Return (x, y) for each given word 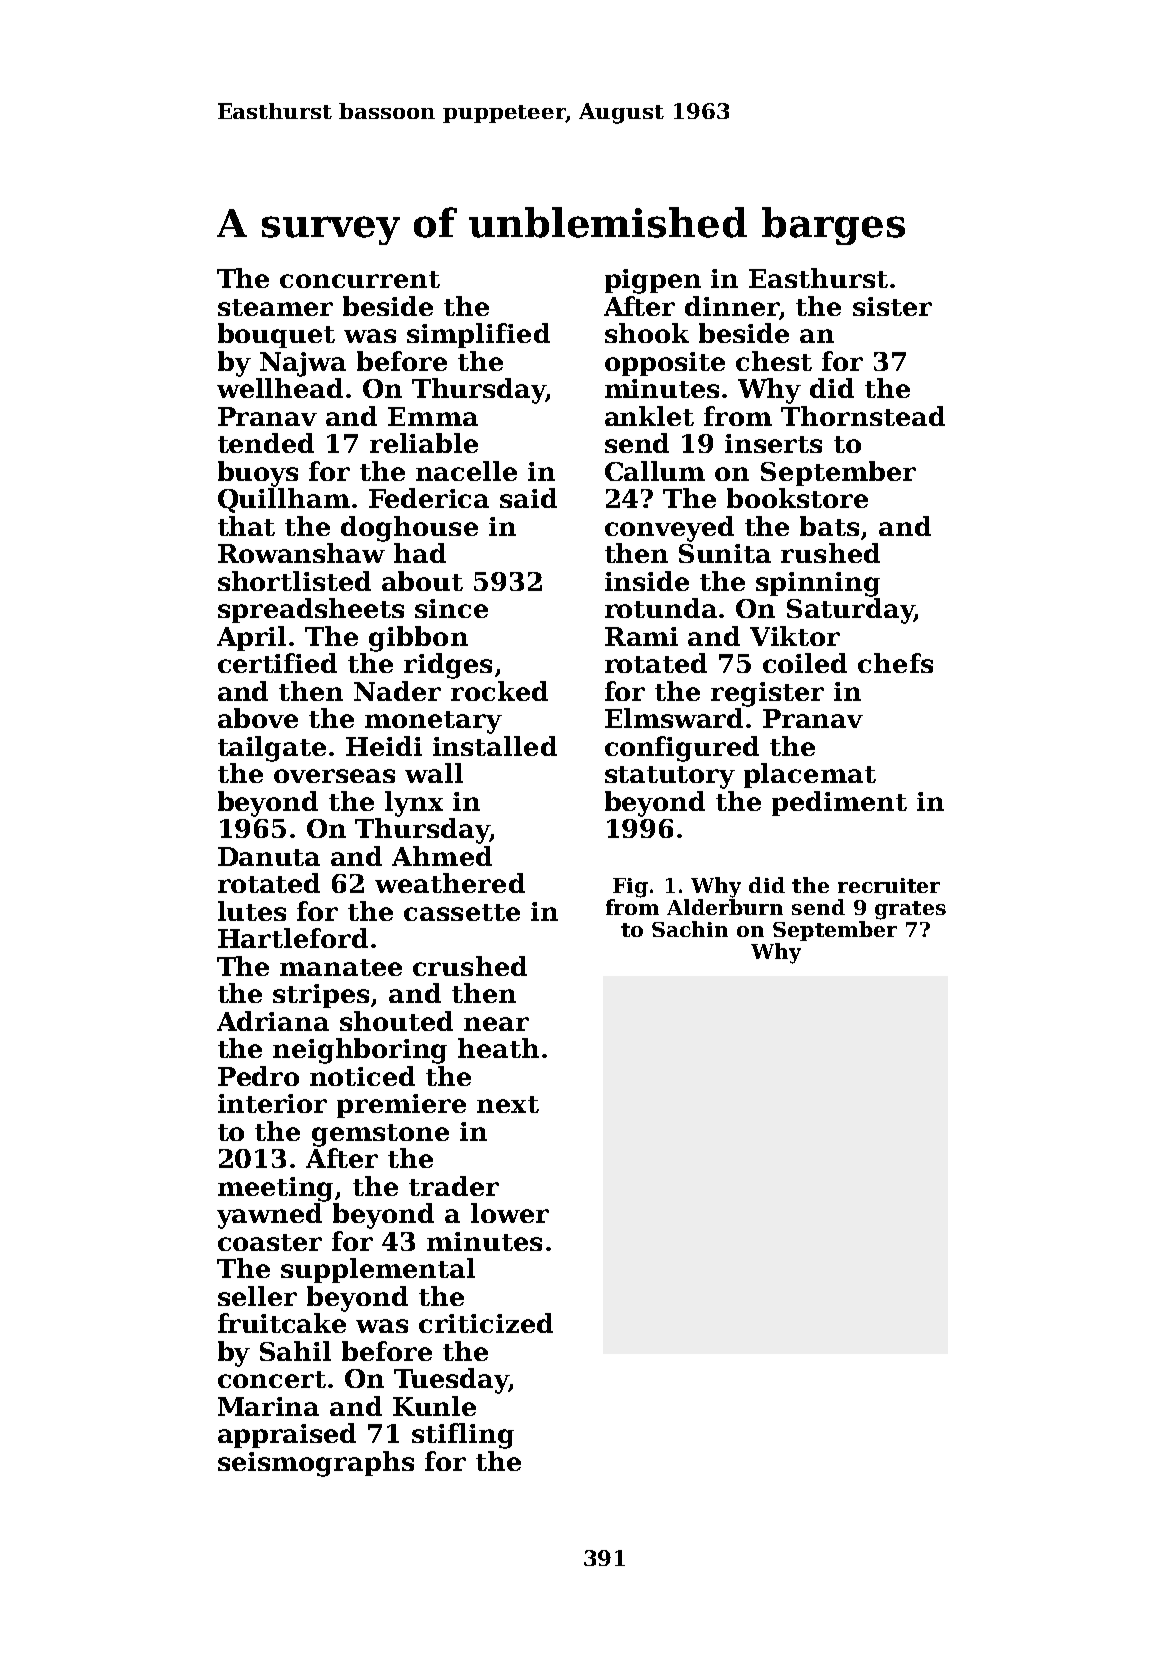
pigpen (653, 281)
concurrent (360, 279)
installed (495, 746)
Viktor (795, 636)
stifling (463, 1436)
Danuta (269, 856)
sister (892, 306)
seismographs (316, 1464)
